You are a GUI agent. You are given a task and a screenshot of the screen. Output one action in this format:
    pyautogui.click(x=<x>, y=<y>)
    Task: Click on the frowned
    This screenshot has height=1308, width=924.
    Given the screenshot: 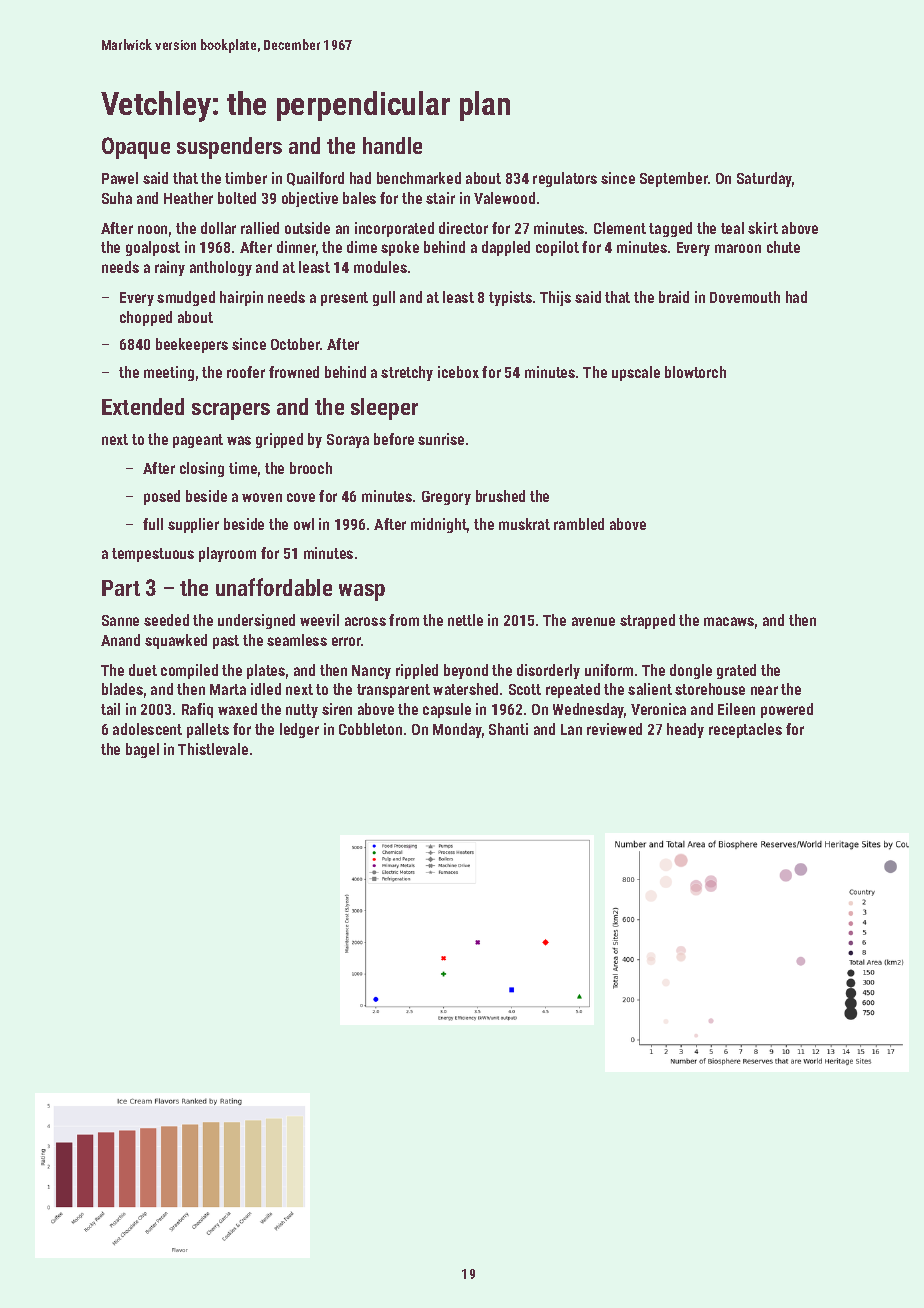 What is the action you would take?
    pyautogui.click(x=294, y=372)
